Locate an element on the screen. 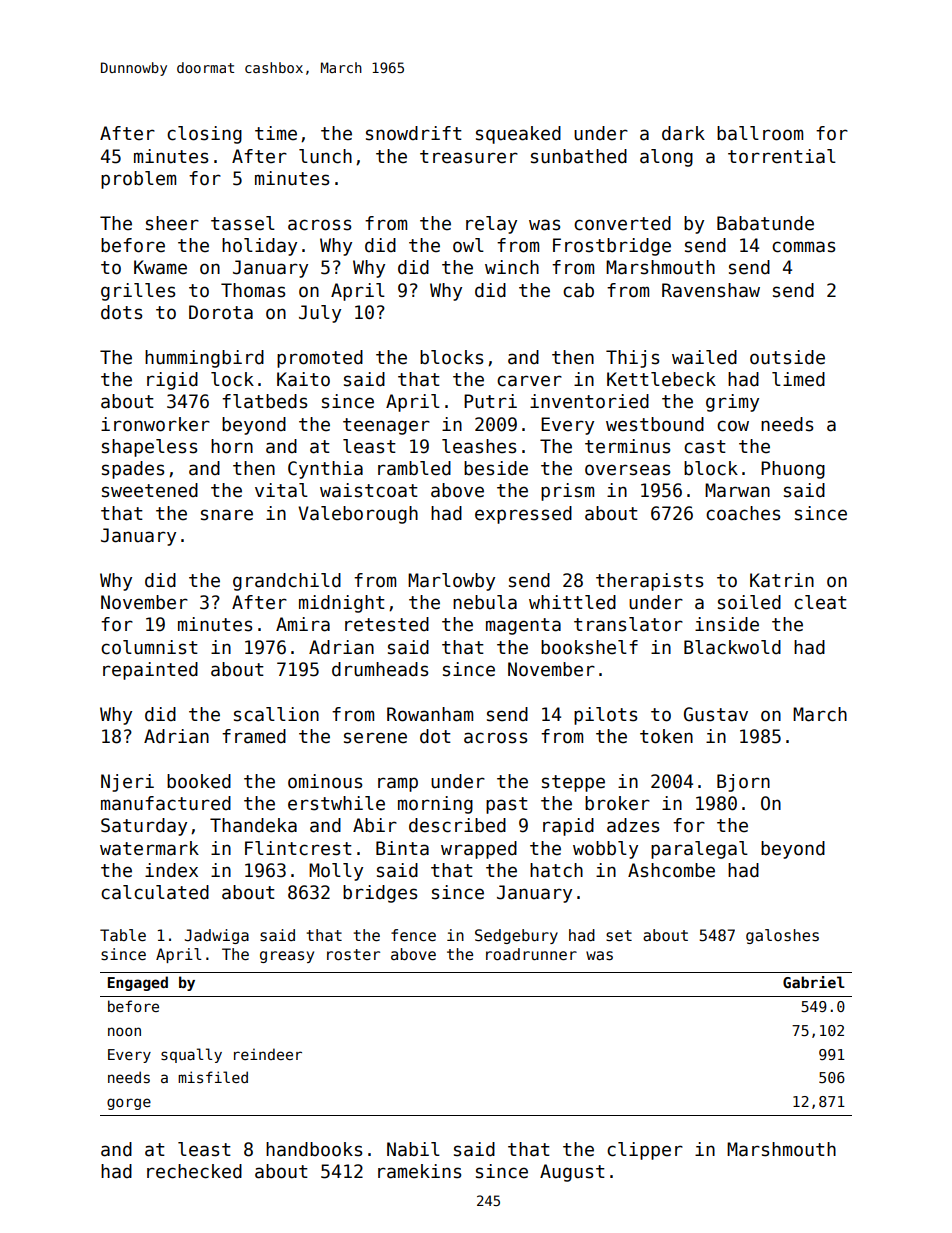 Image resolution: width=952 pixels, height=1233 pixels. closing is located at coordinates (204, 135).
